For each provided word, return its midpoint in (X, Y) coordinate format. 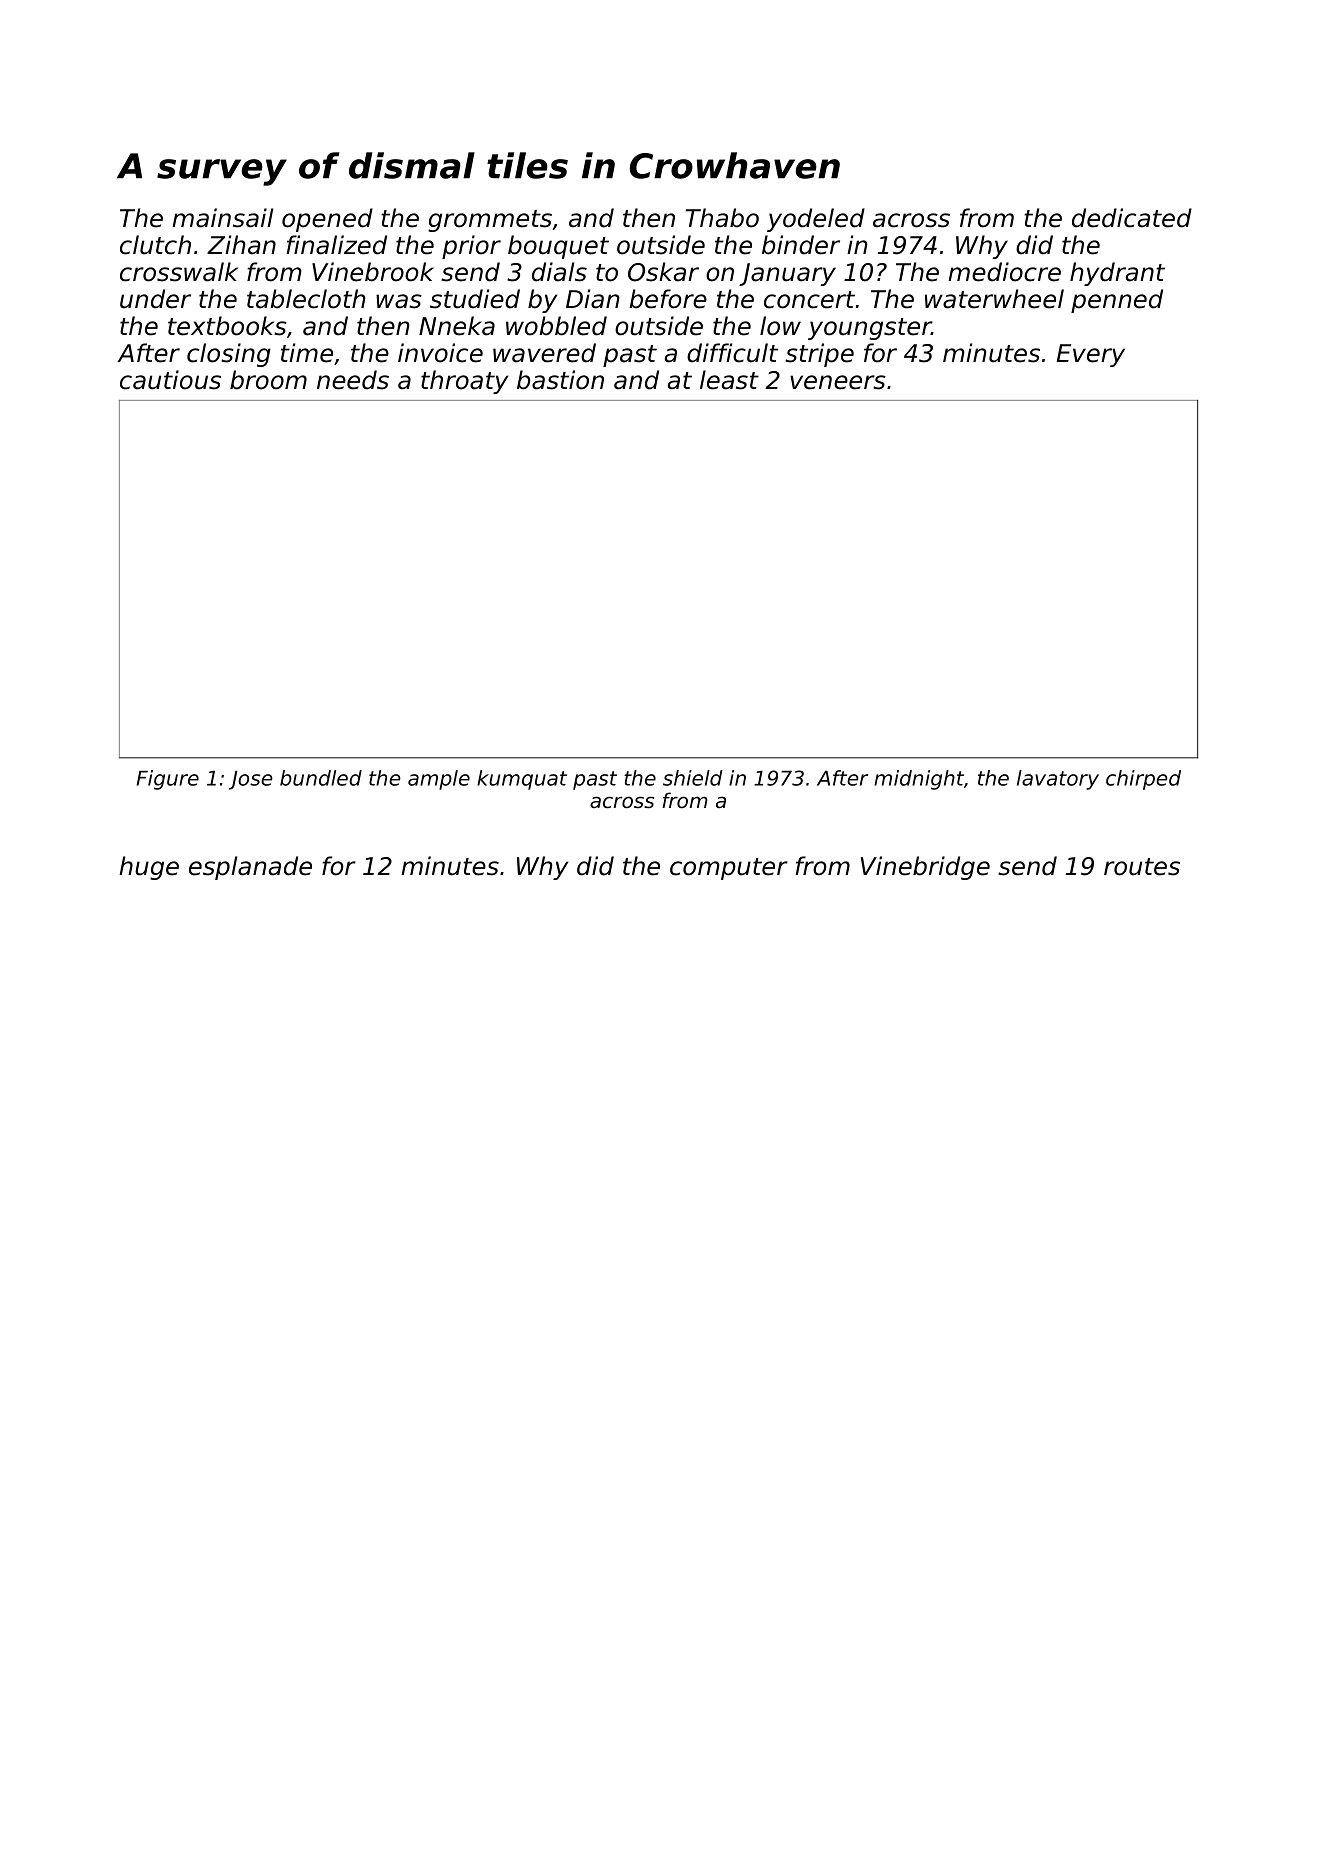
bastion (560, 380)
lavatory (1058, 780)
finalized (337, 245)
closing (229, 355)
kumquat (522, 780)
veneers (838, 382)
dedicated (1132, 218)
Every (1091, 355)
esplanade (250, 868)
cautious (170, 380)
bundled (321, 778)
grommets (490, 221)
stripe (819, 355)
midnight (919, 780)
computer (729, 869)
